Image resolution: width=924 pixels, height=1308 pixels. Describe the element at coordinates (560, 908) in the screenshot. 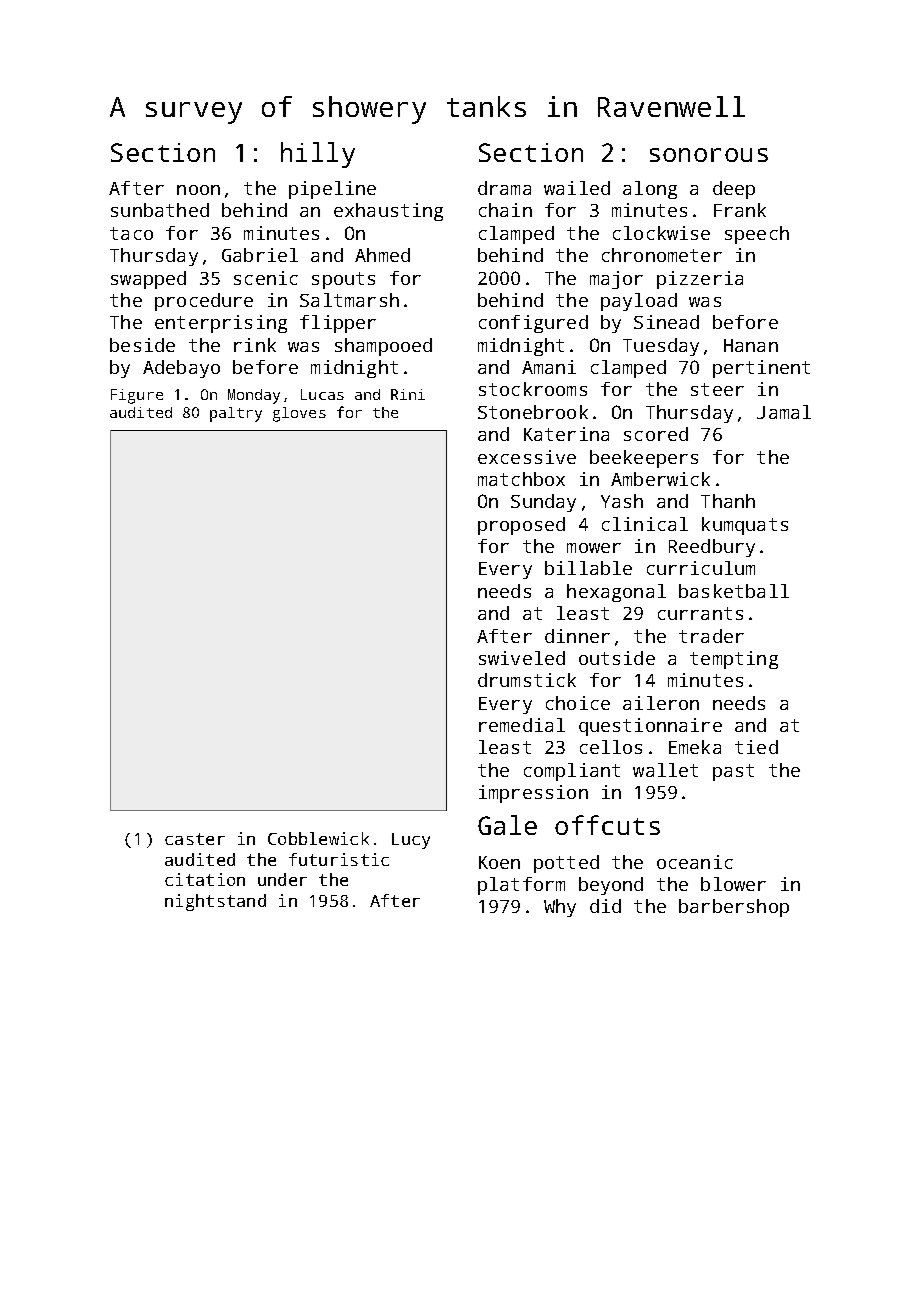

I see `Why` at that location.
